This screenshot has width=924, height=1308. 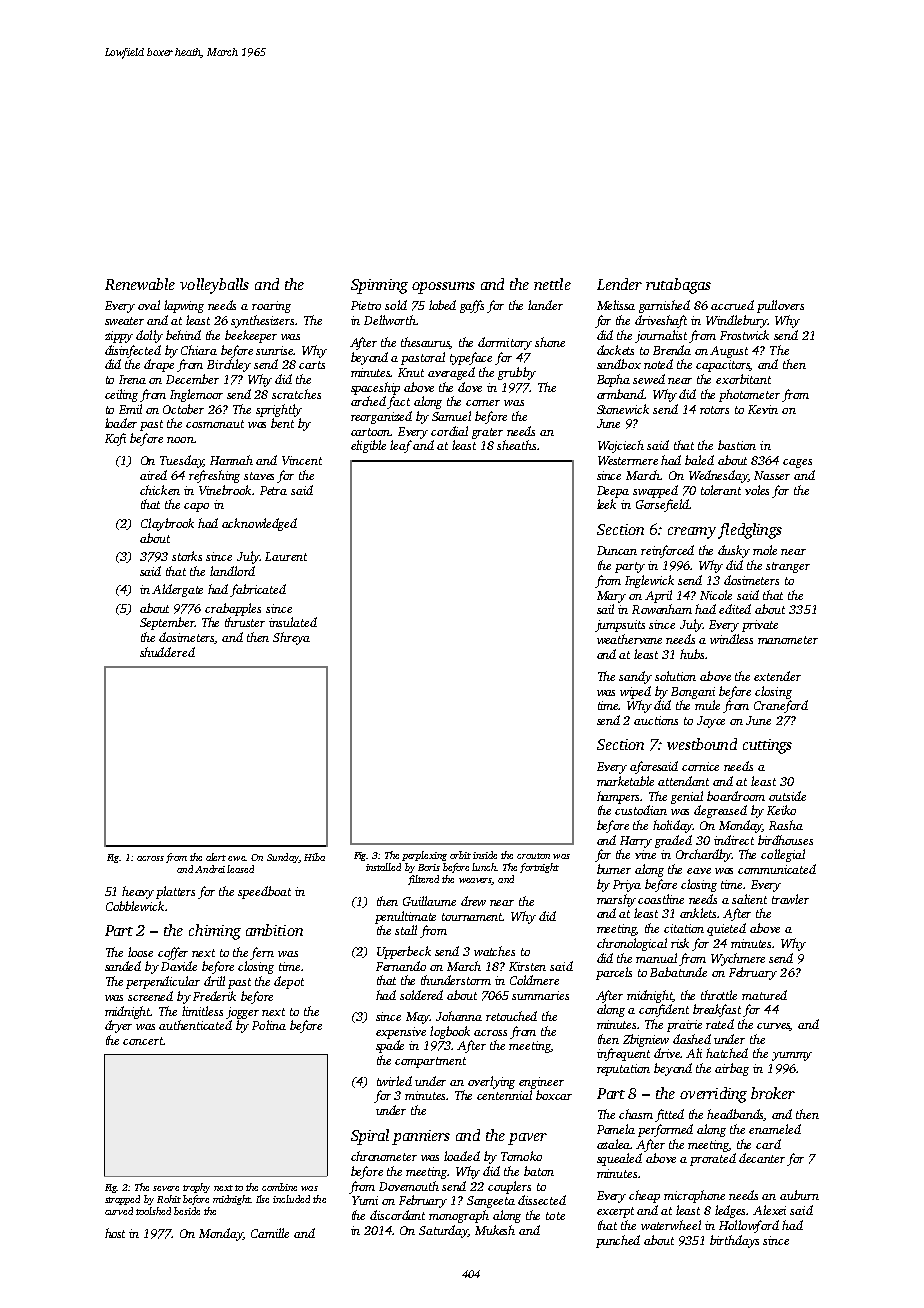 What do you see at coordinates (264, 892) in the screenshot?
I see `speedboat` at bounding box center [264, 892].
